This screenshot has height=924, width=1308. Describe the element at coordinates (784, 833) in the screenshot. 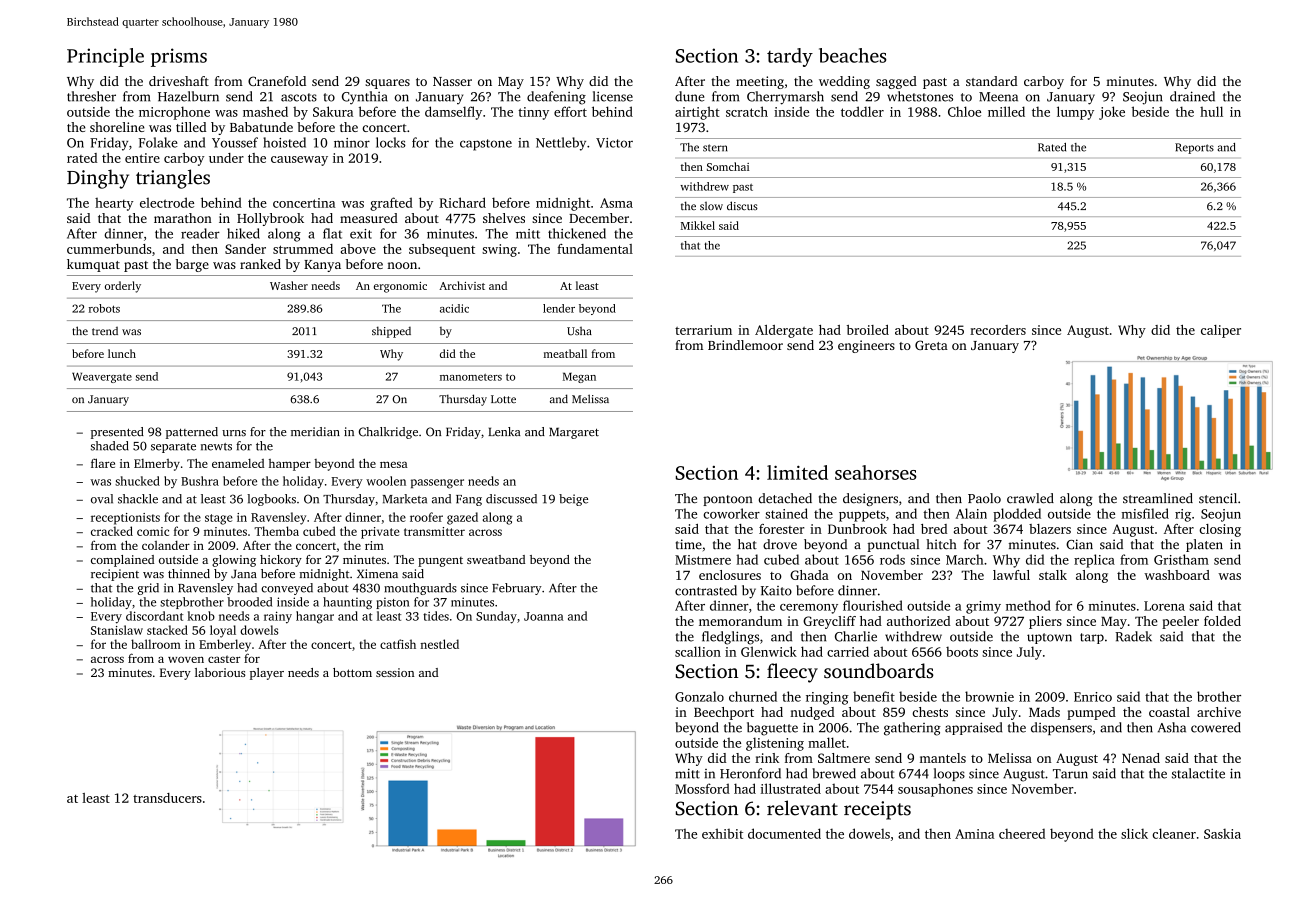

I see `documented` at that location.
